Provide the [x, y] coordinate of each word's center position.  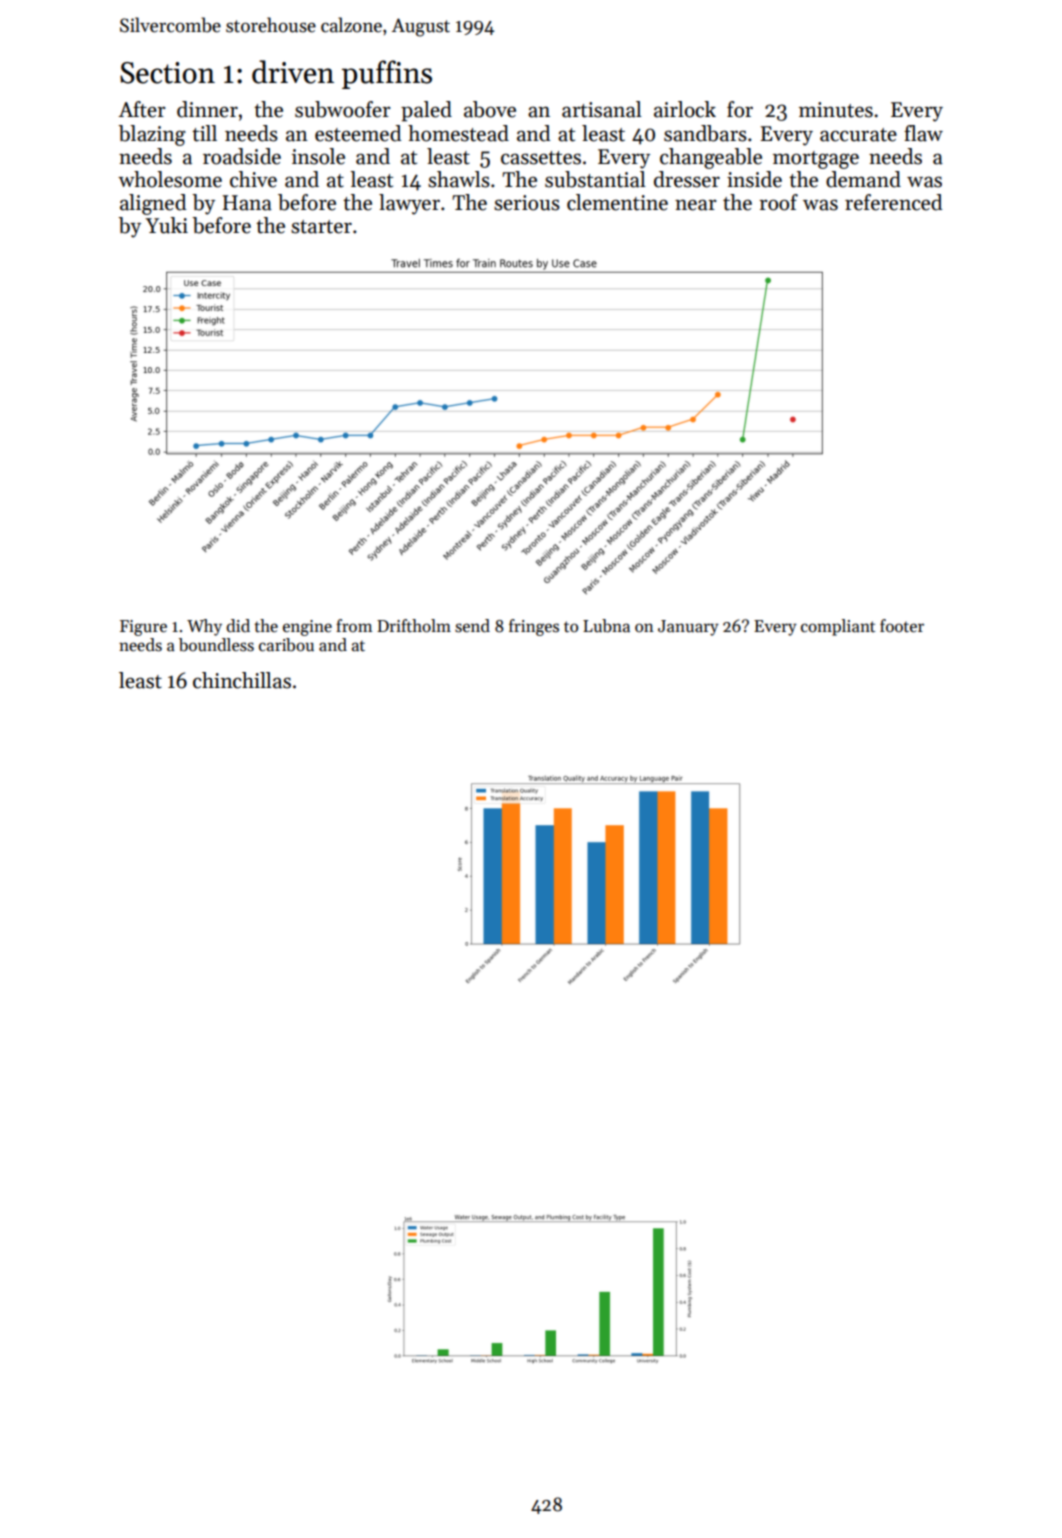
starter [321, 227]
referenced [893, 202]
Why [204, 627]
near [696, 205]
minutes [836, 110]
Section [167, 73]
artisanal [602, 109]
